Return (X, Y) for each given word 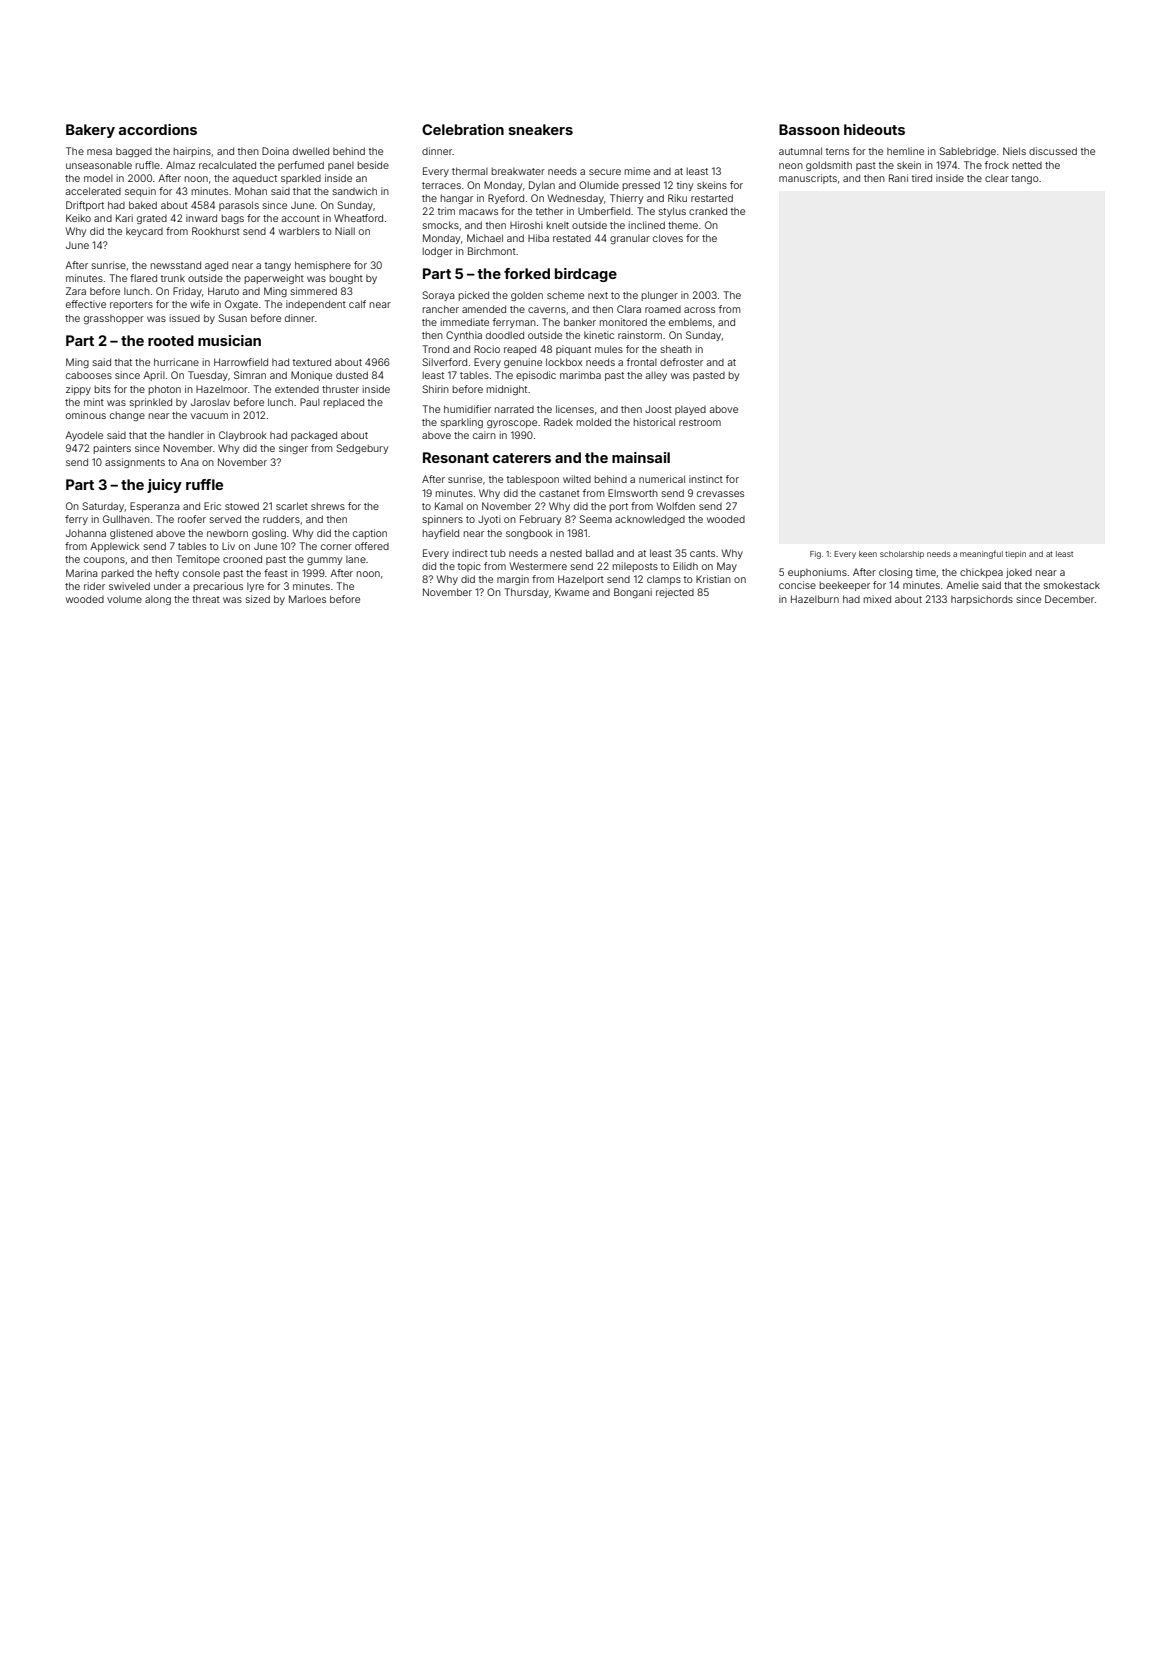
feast (276, 573)
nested (566, 553)
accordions (158, 129)
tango (1025, 179)
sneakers (540, 129)
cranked (708, 211)
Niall (345, 231)
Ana (189, 462)
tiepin (1015, 555)
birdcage (586, 275)
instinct (706, 479)
